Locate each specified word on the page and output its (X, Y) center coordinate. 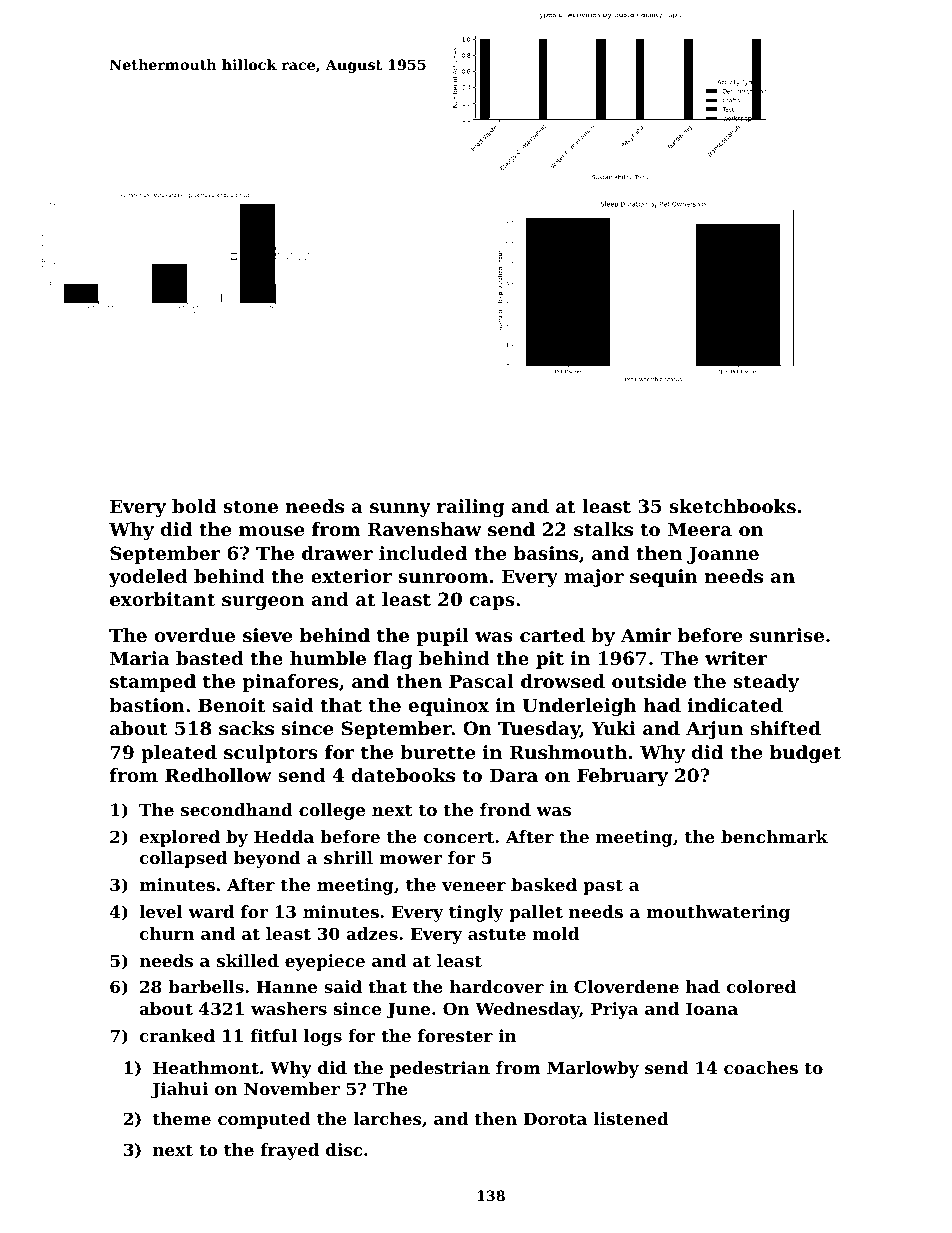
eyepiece (325, 962)
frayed (290, 1151)
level (161, 911)
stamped (153, 683)
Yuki (613, 728)
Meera (700, 529)
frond (505, 809)
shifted (785, 728)
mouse (271, 531)
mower (410, 859)
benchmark (774, 836)
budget (805, 754)
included (423, 553)
